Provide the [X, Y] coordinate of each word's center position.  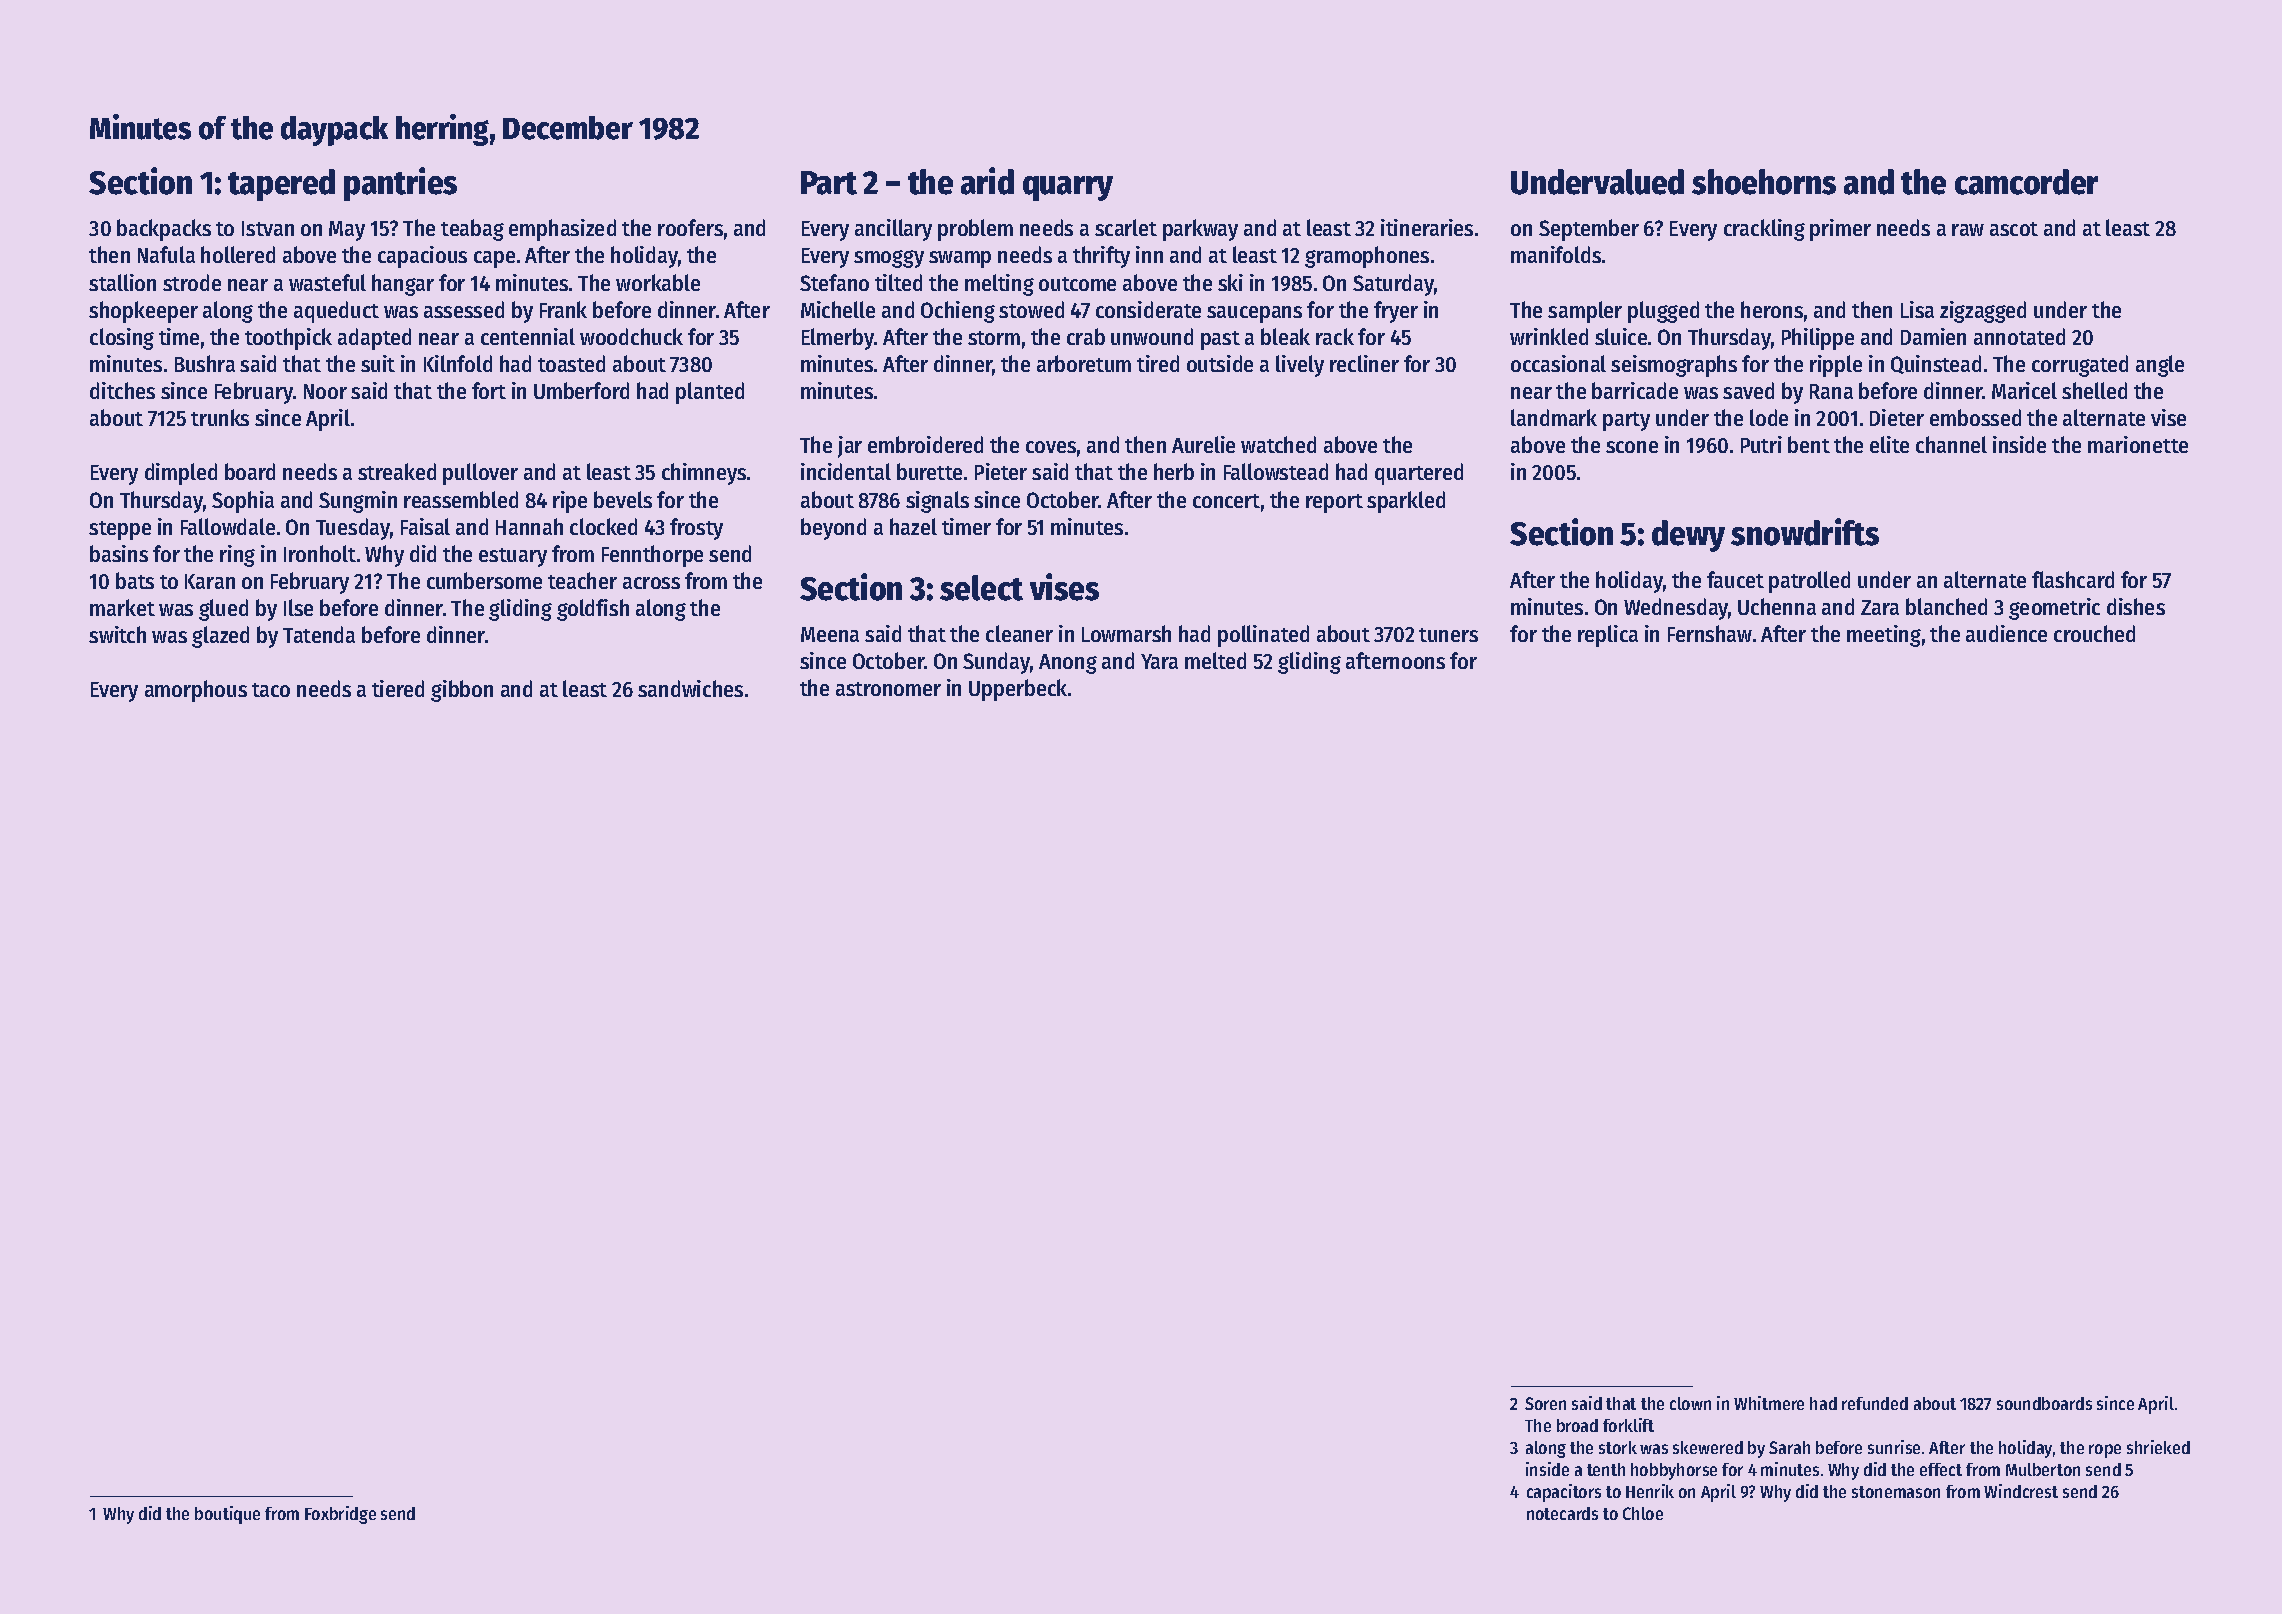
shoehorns [1764, 182]
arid [987, 181]
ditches [122, 390]
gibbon [462, 691]
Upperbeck [1018, 690]
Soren [1545, 1403]
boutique [227, 1515]
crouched [2094, 633]
